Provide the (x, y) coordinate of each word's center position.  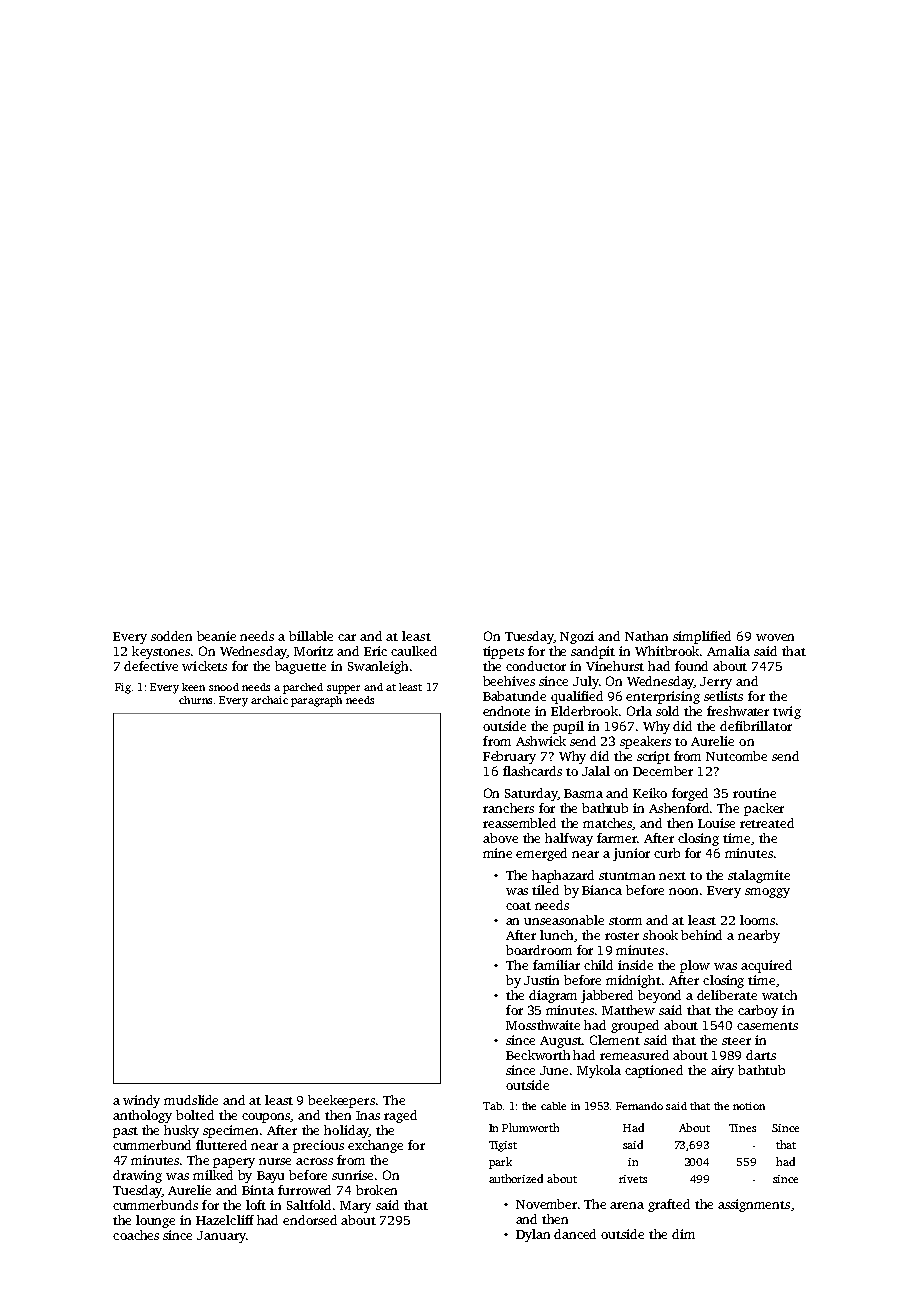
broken (376, 1190)
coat (518, 906)
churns (195, 700)
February (509, 757)
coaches (136, 1235)
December (663, 771)
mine (497, 853)
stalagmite (759, 876)
